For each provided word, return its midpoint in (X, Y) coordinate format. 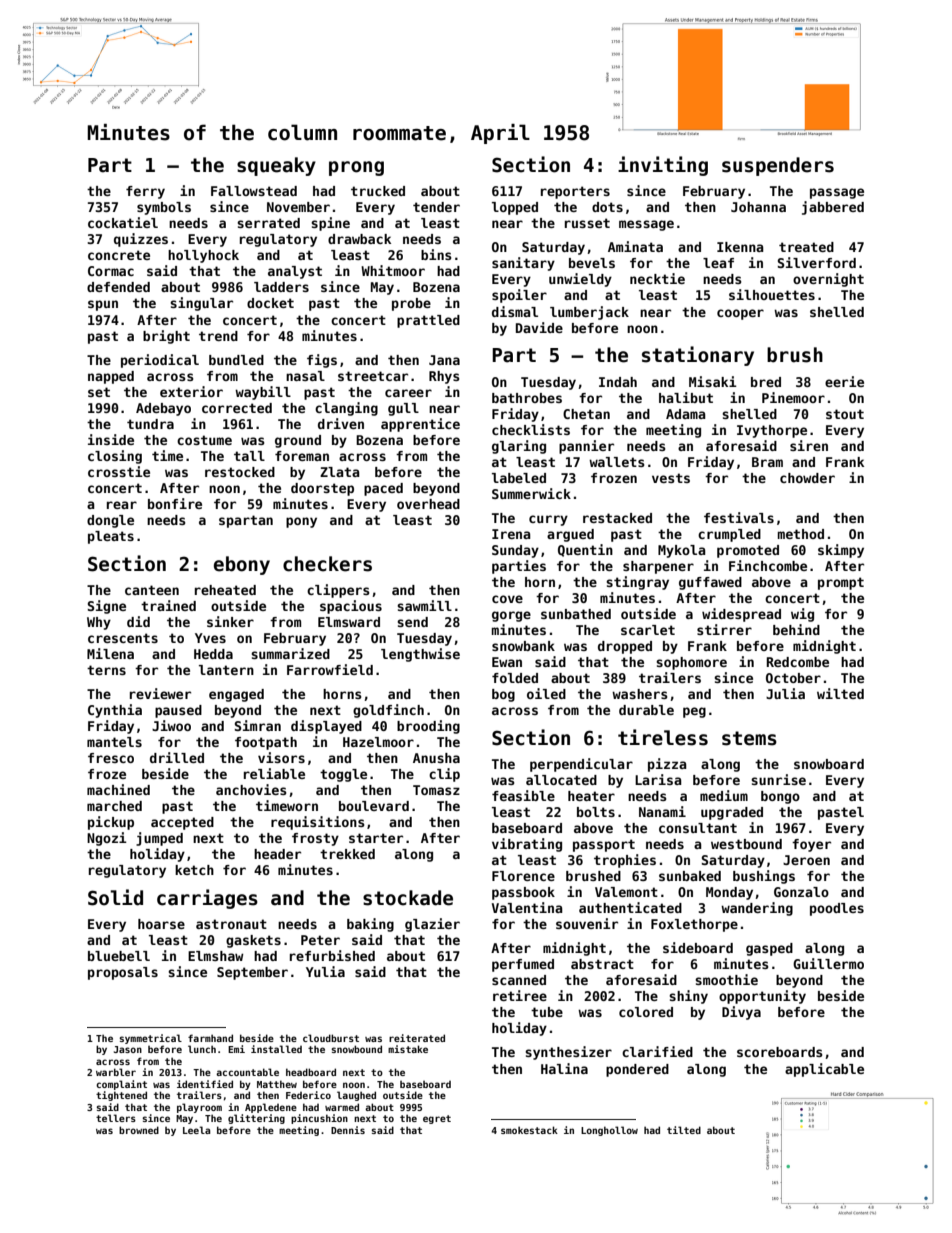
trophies (625, 861)
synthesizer (568, 1053)
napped (111, 377)
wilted (840, 693)
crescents (123, 638)
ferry (145, 192)
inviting (663, 166)
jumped (159, 839)
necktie (657, 278)
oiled (546, 693)
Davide (539, 327)
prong (356, 168)
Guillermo (828, 963)
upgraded (732, 813)
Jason (128, 1049)
